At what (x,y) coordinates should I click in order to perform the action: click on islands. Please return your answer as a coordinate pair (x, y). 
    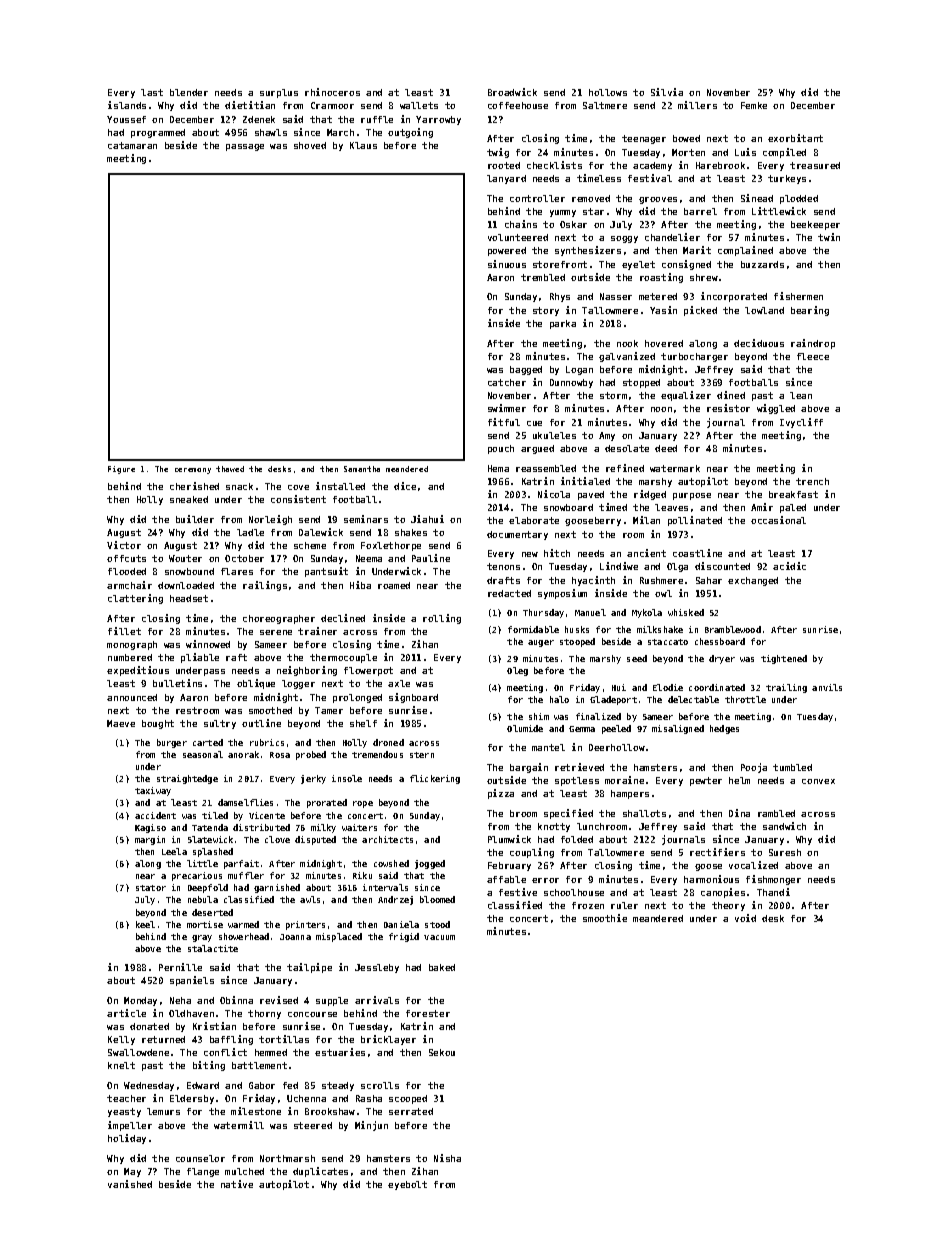
    Looking at the image, I should click on (127, 105).
